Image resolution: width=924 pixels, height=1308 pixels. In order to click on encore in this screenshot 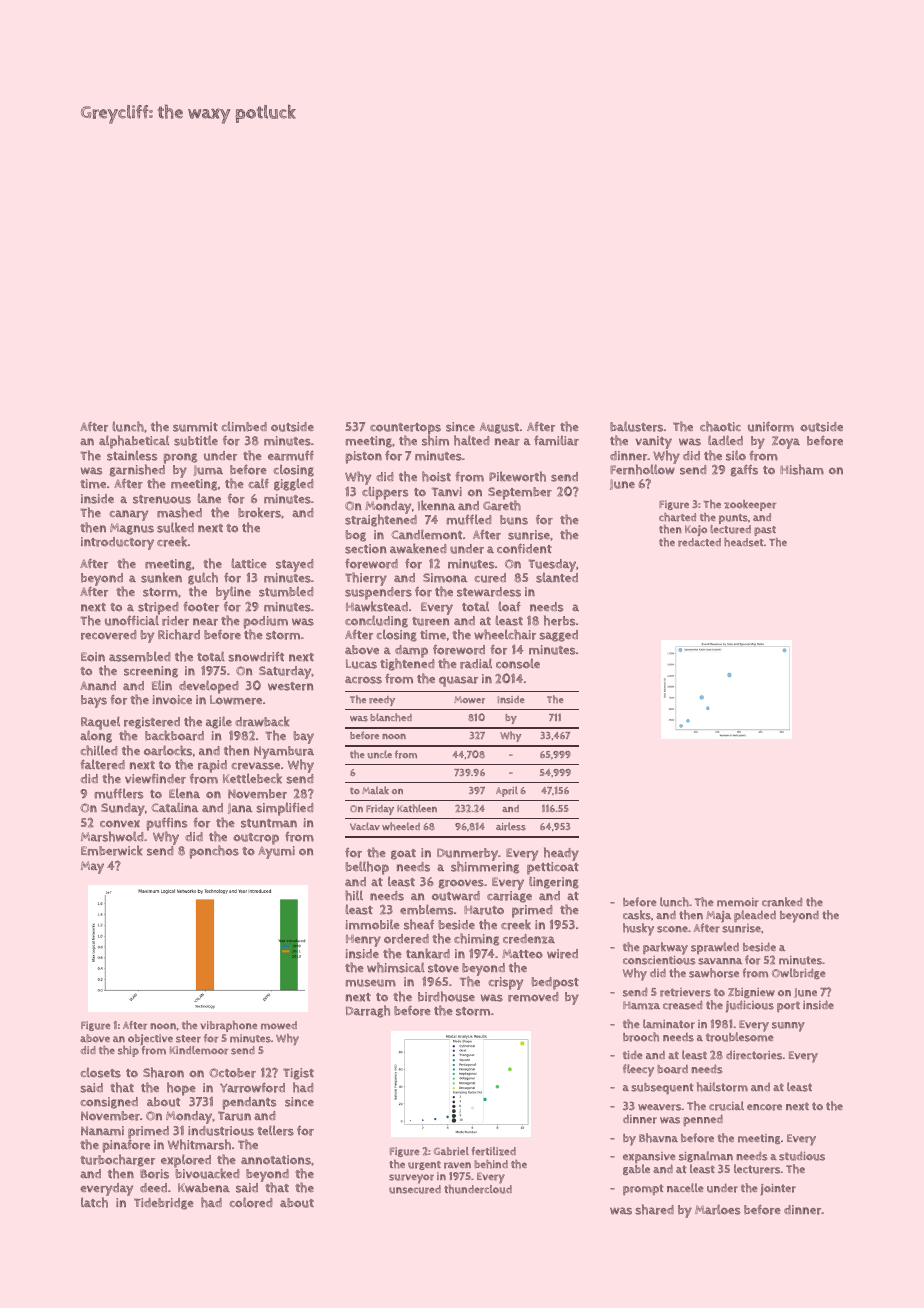, I will do `click(764, 1107)`.
